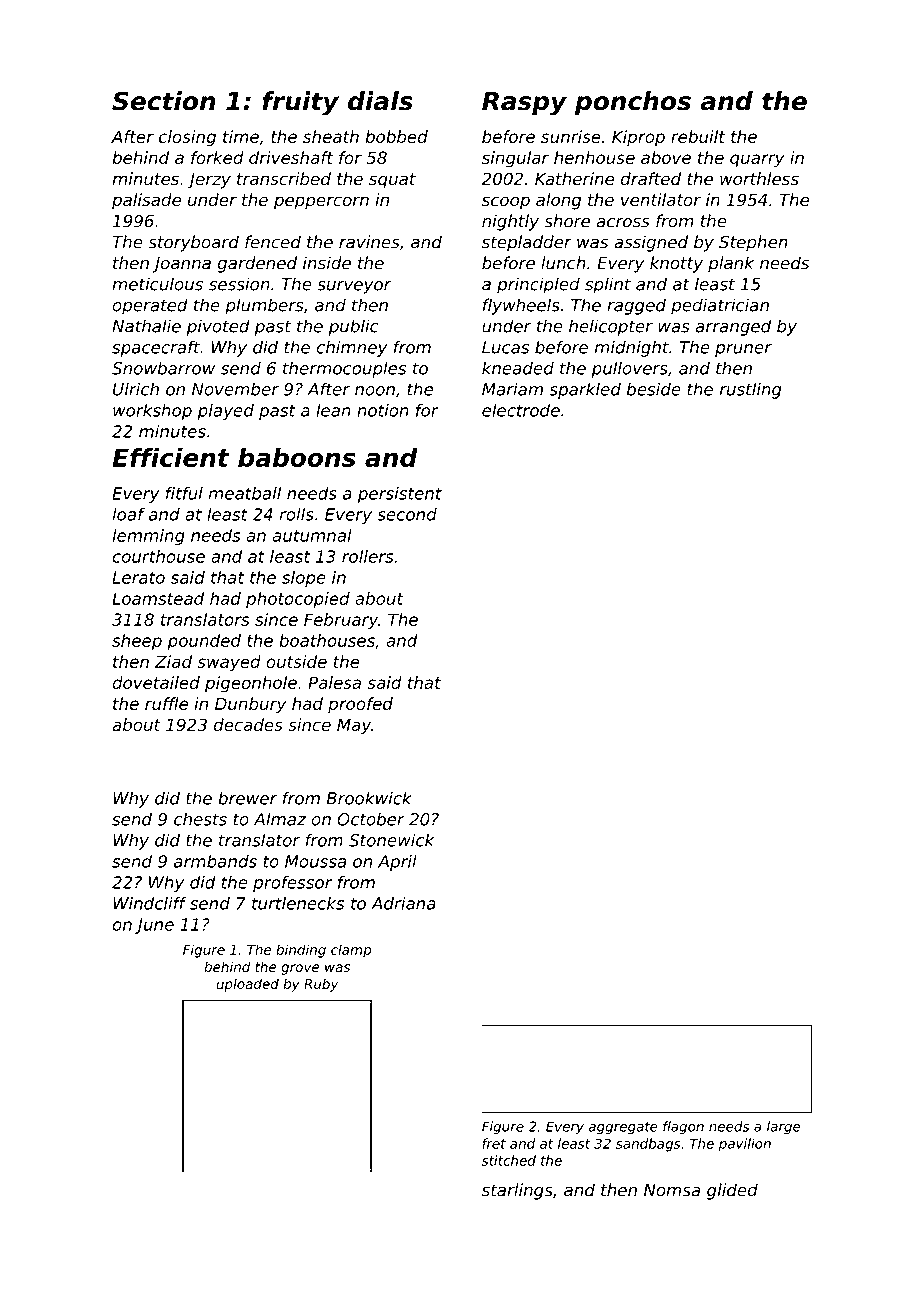 Image resolution: width=924 pixels, height=1308 pixels. What do you see at coordinates (397, 863) in the document?
I see `April` at bounding box center [397, 863].
